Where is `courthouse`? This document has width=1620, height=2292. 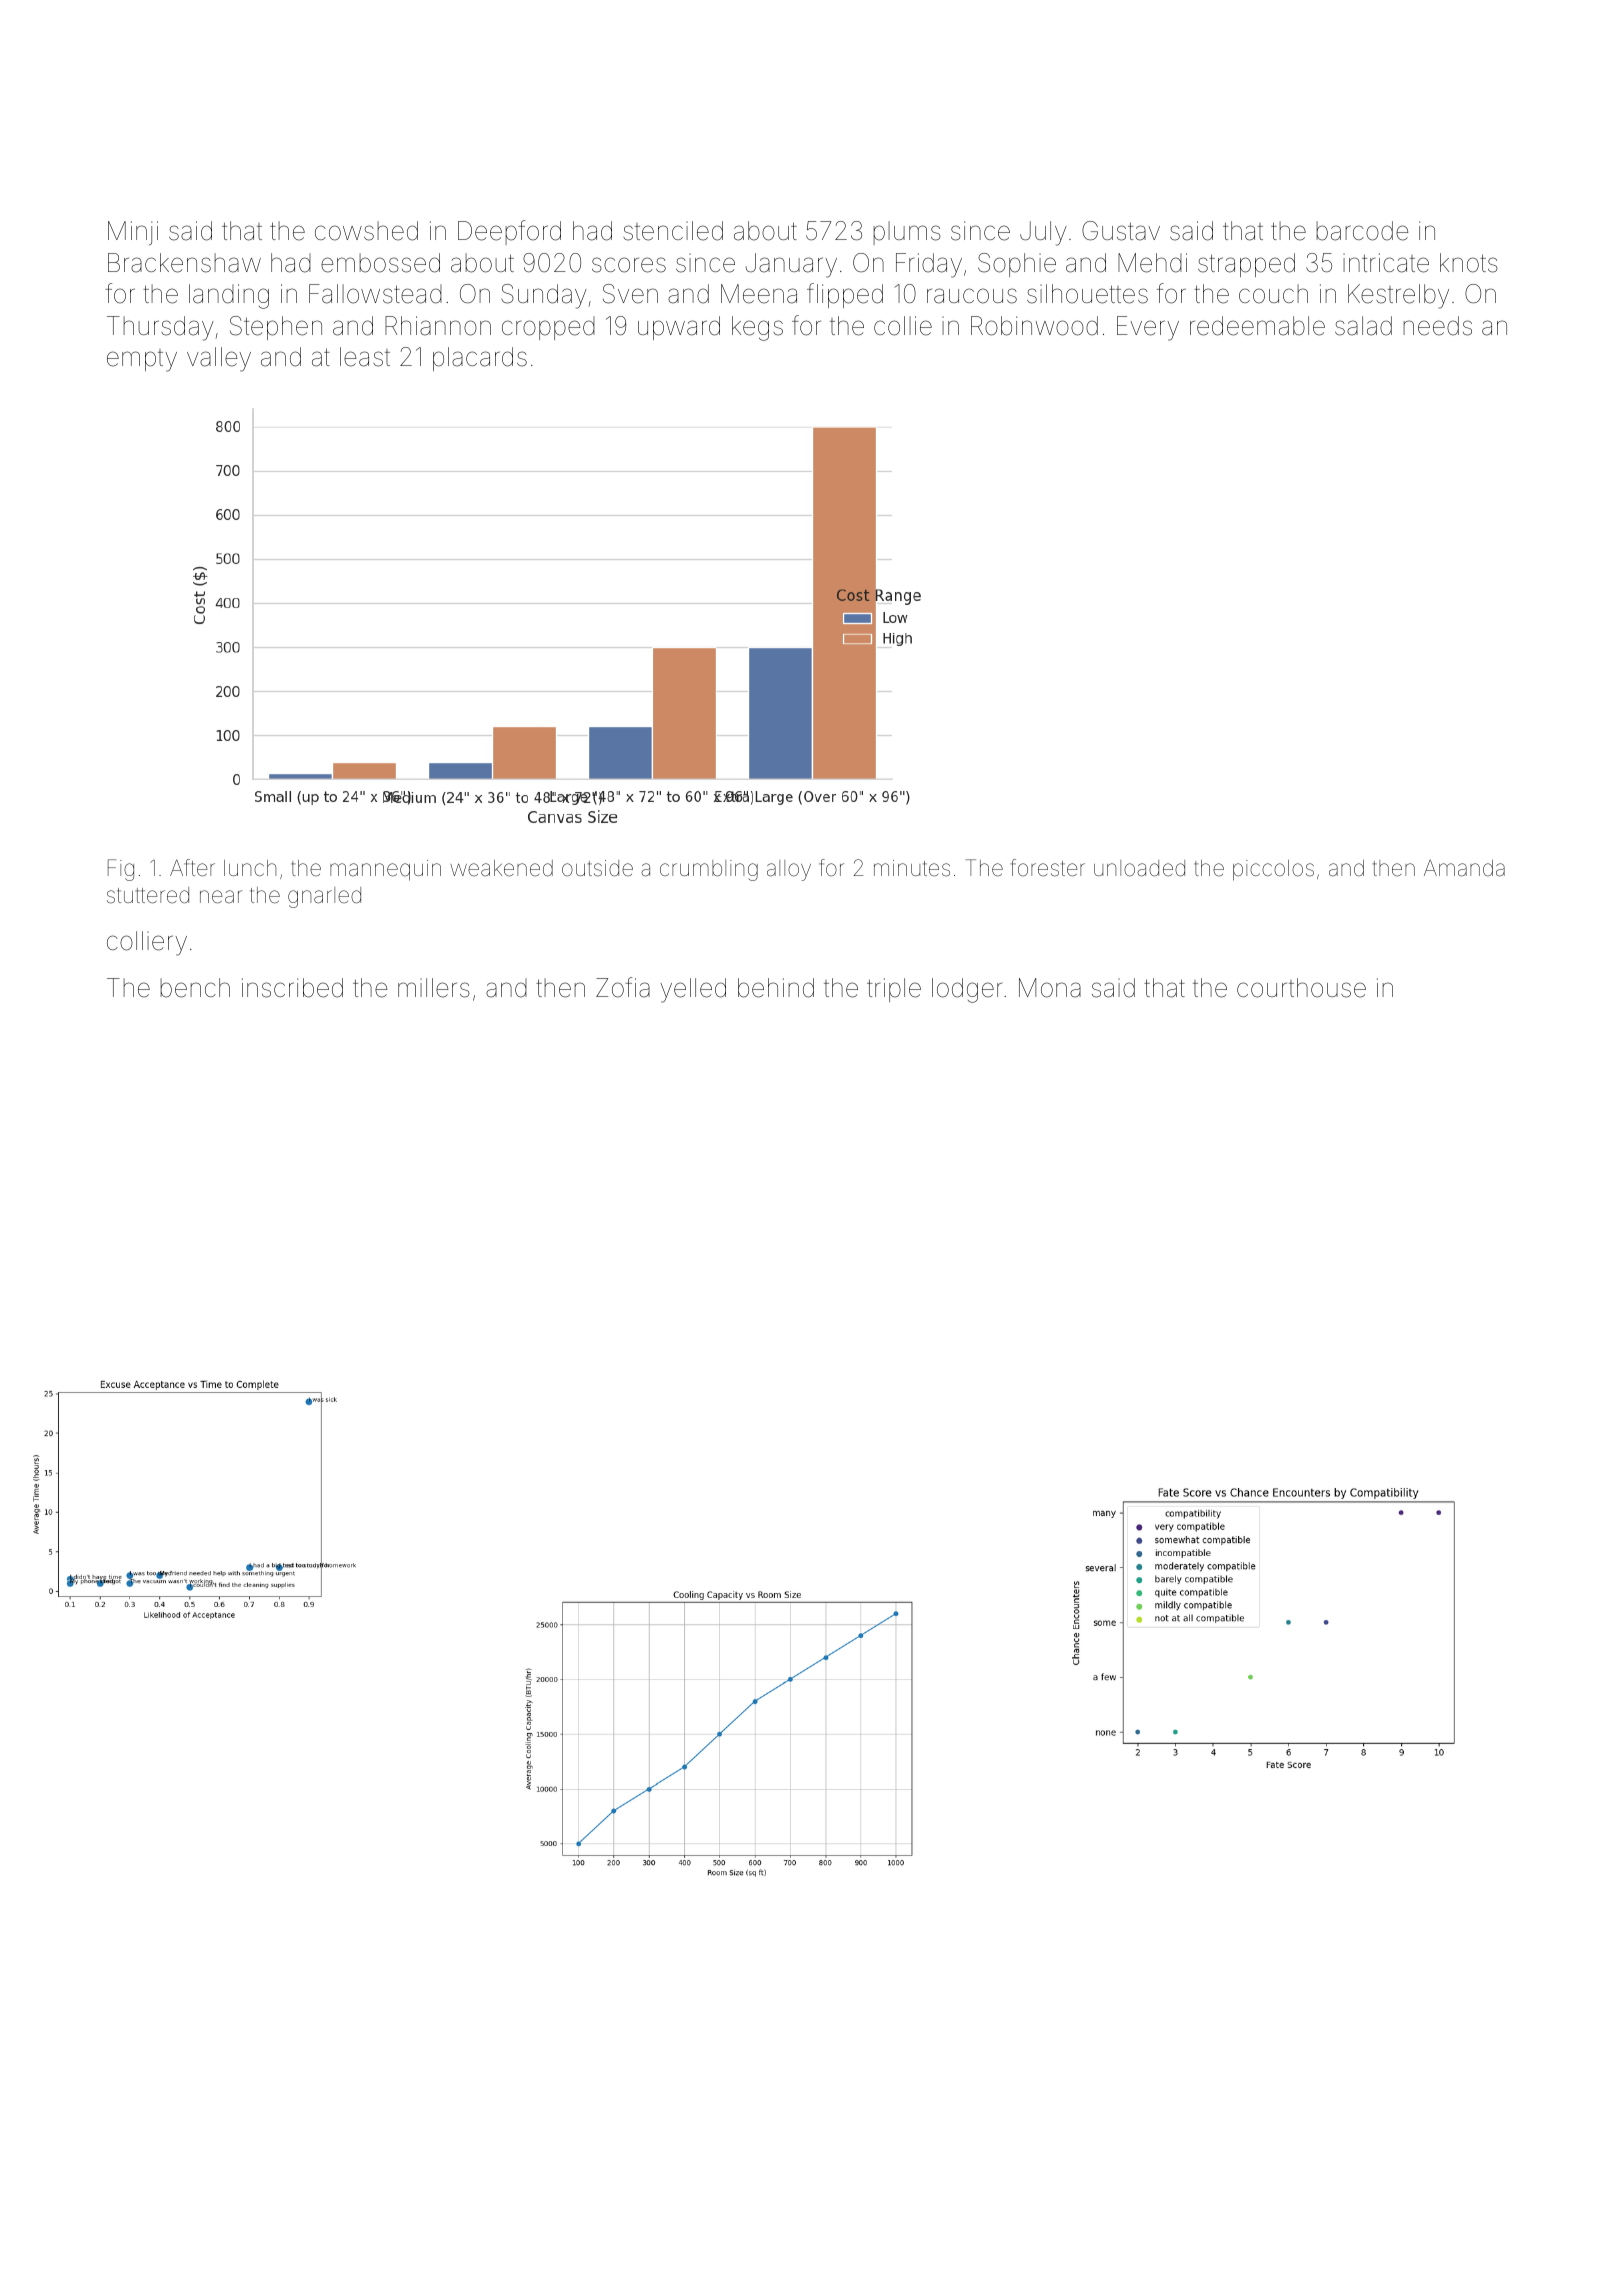 courthouse is located at coordinates (1301, 988).
